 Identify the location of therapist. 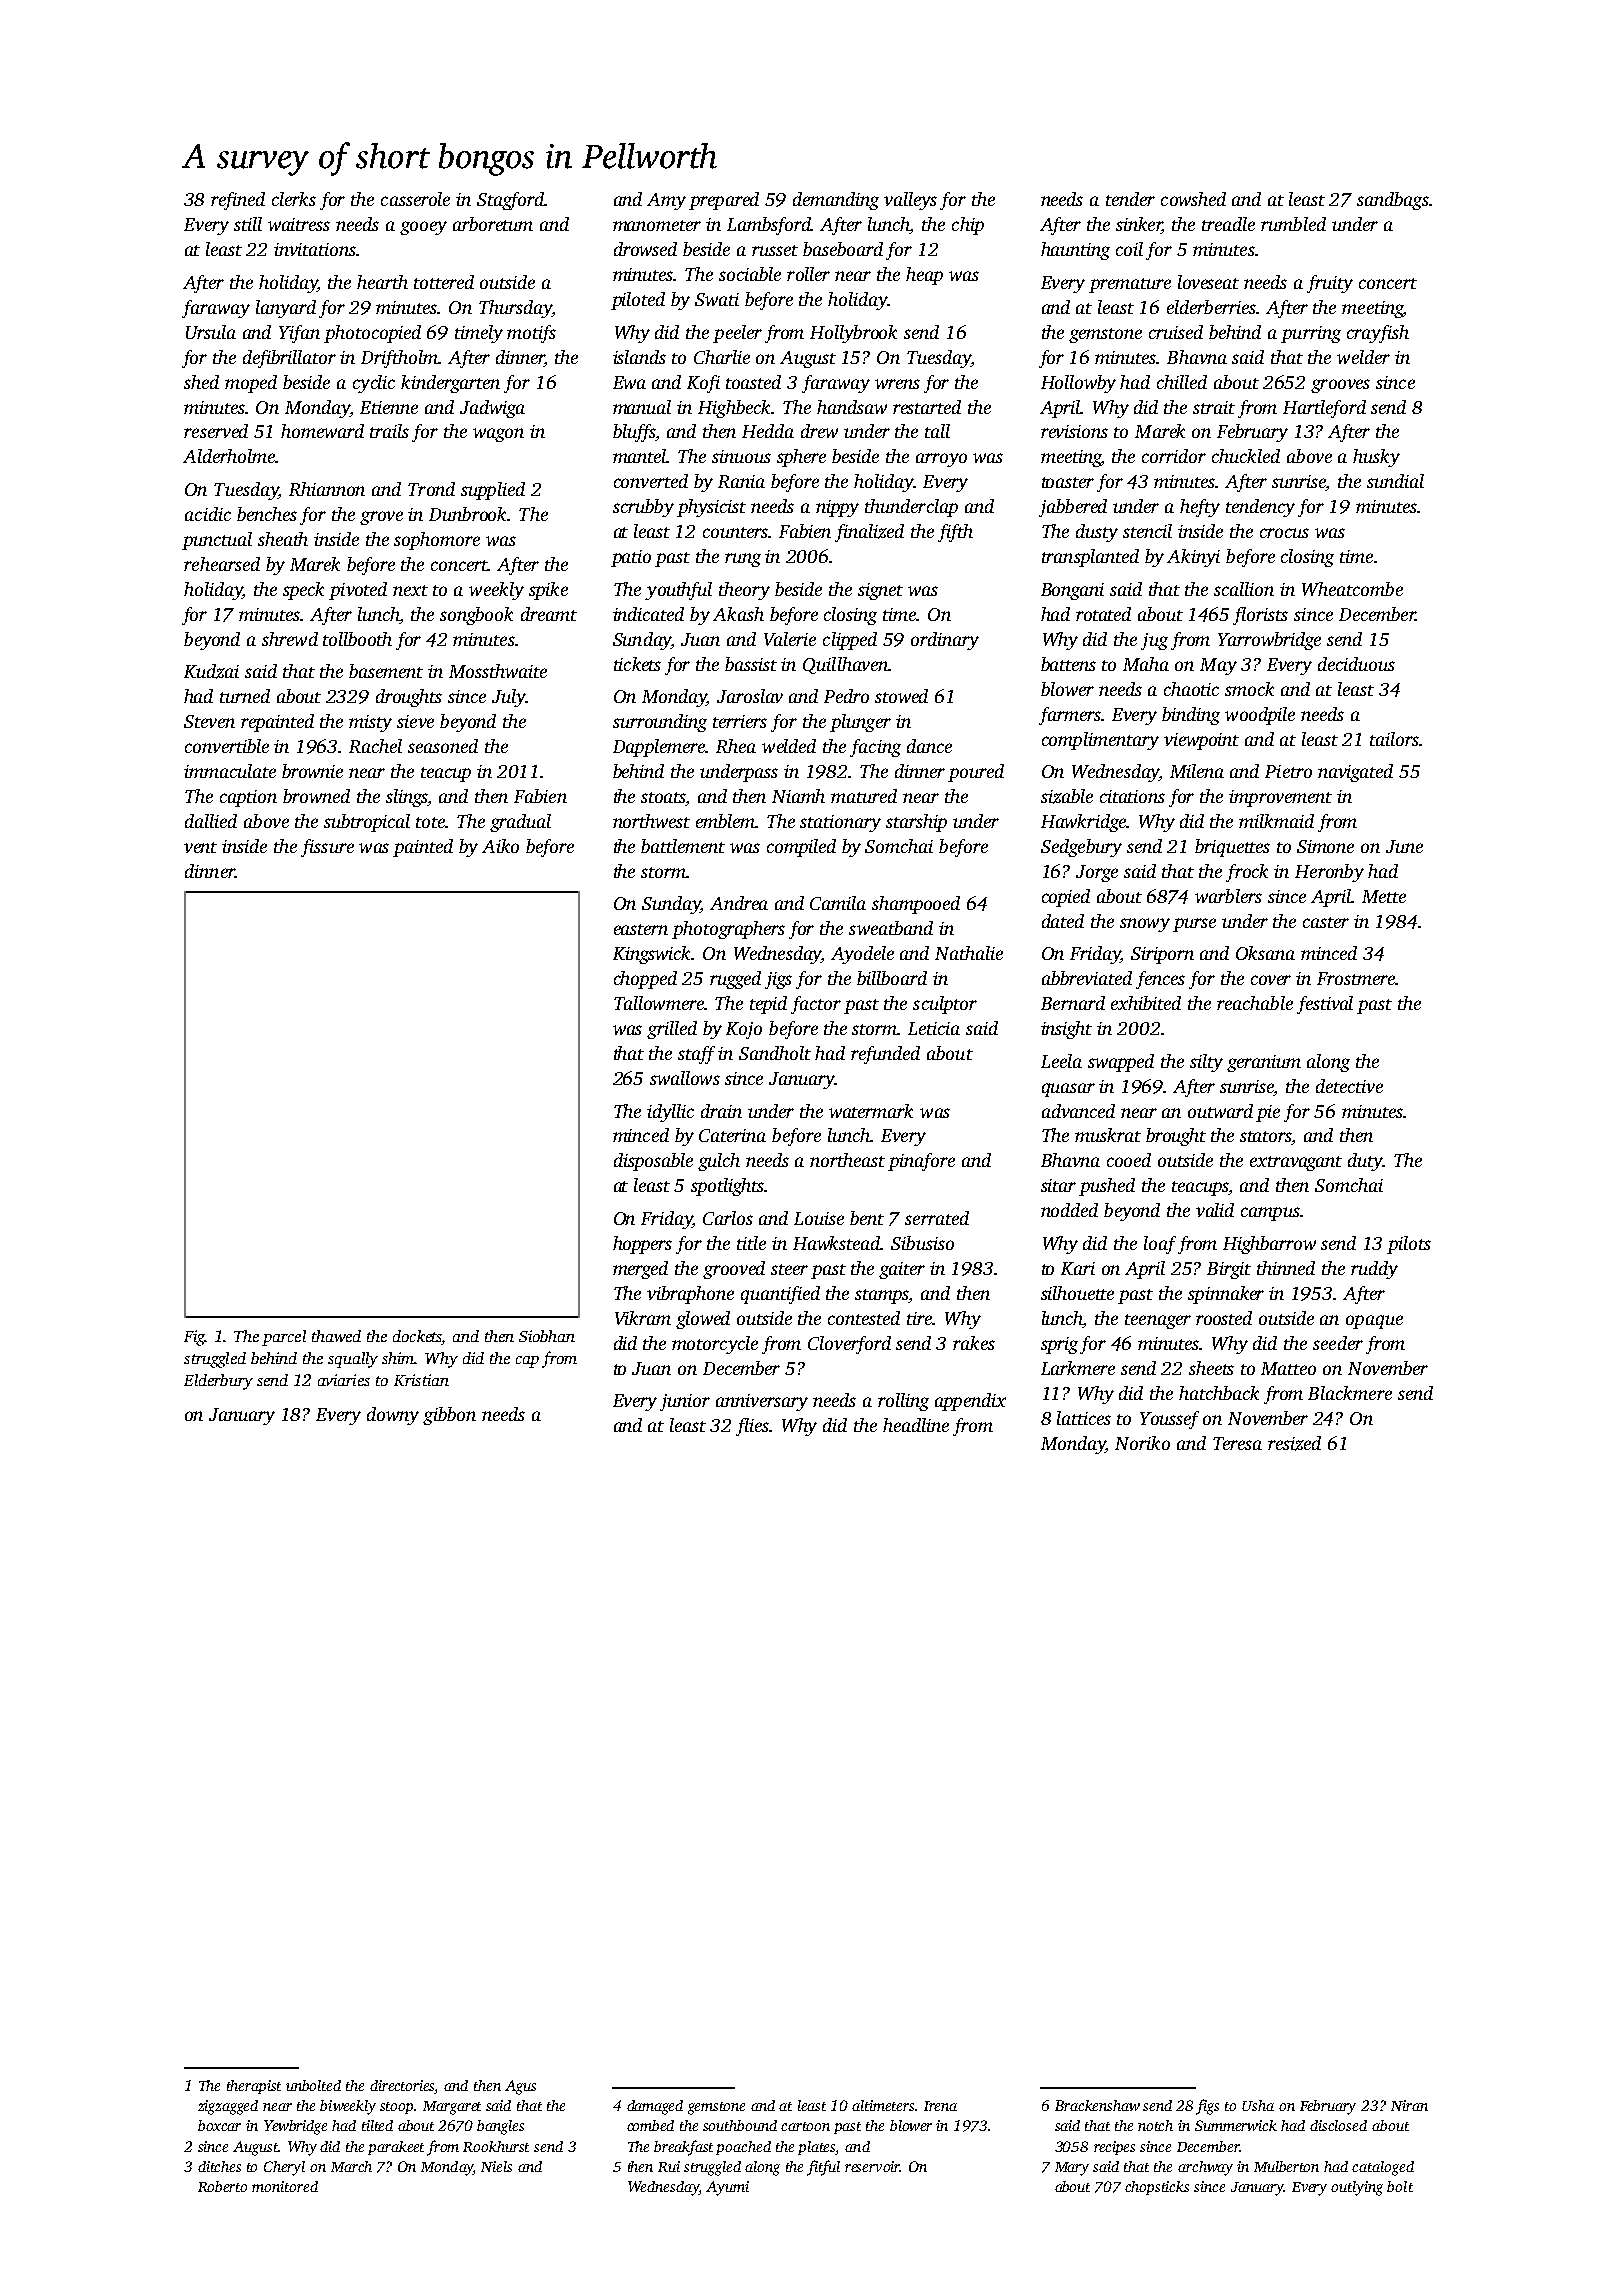
(254, 2087).
